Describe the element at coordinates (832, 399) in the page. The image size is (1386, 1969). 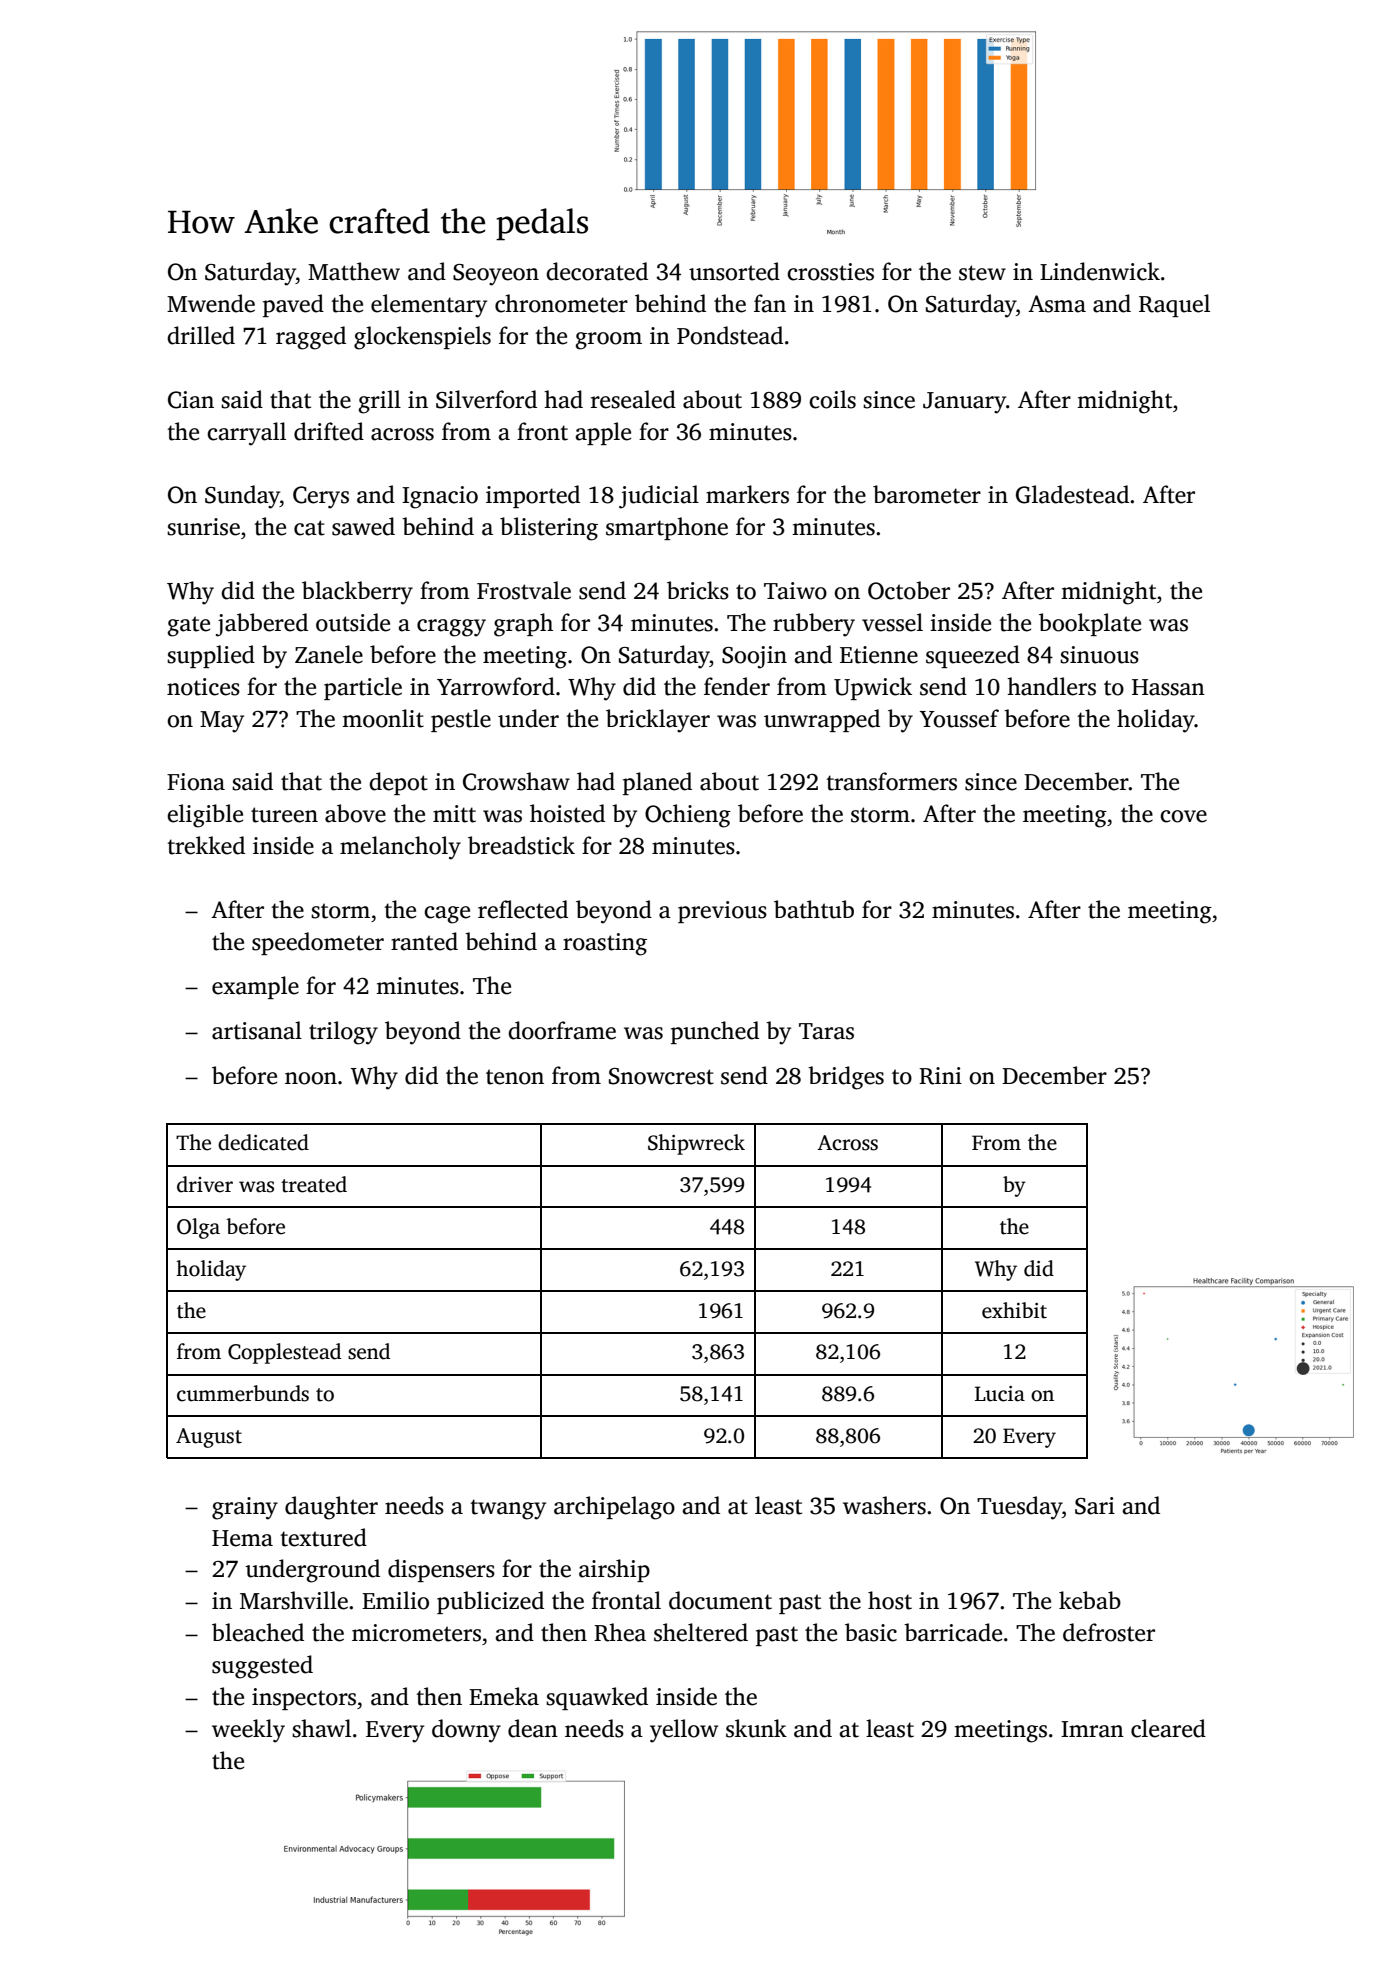
I see `coils` at that location.
